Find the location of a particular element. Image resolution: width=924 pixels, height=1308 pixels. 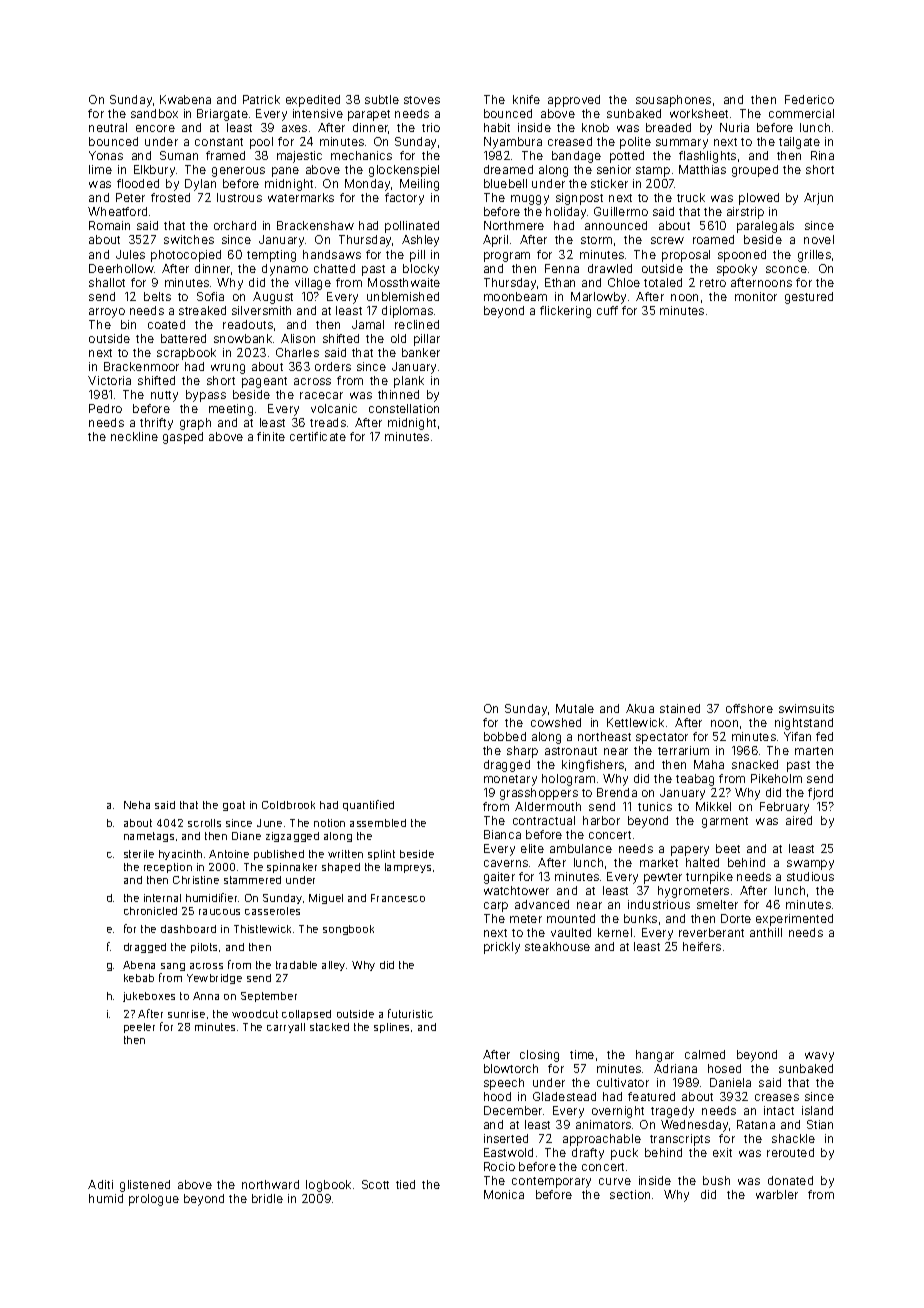

neutral is located at coordinates (108, 127).
